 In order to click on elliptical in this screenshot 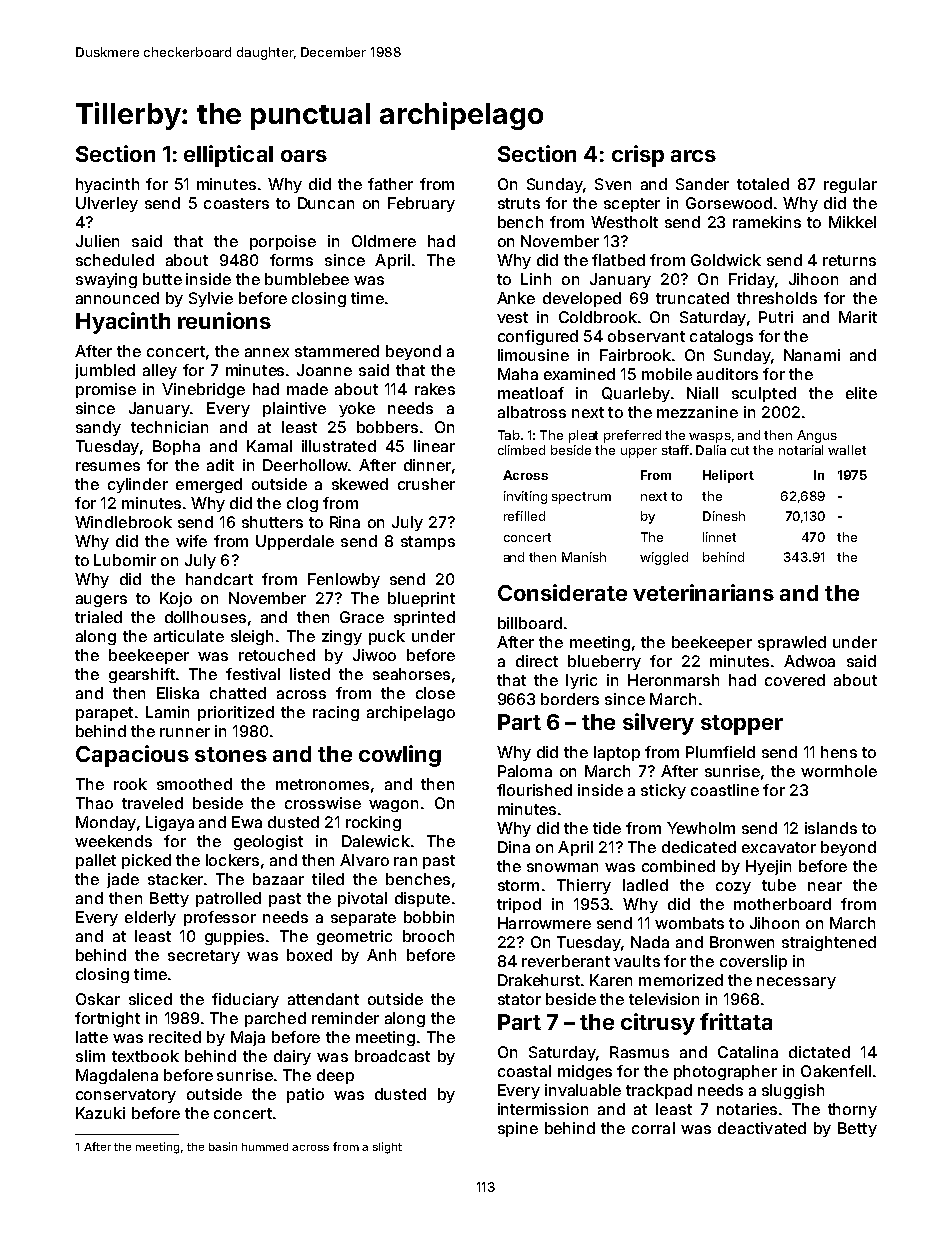, I will do `click(228, 156)`.
